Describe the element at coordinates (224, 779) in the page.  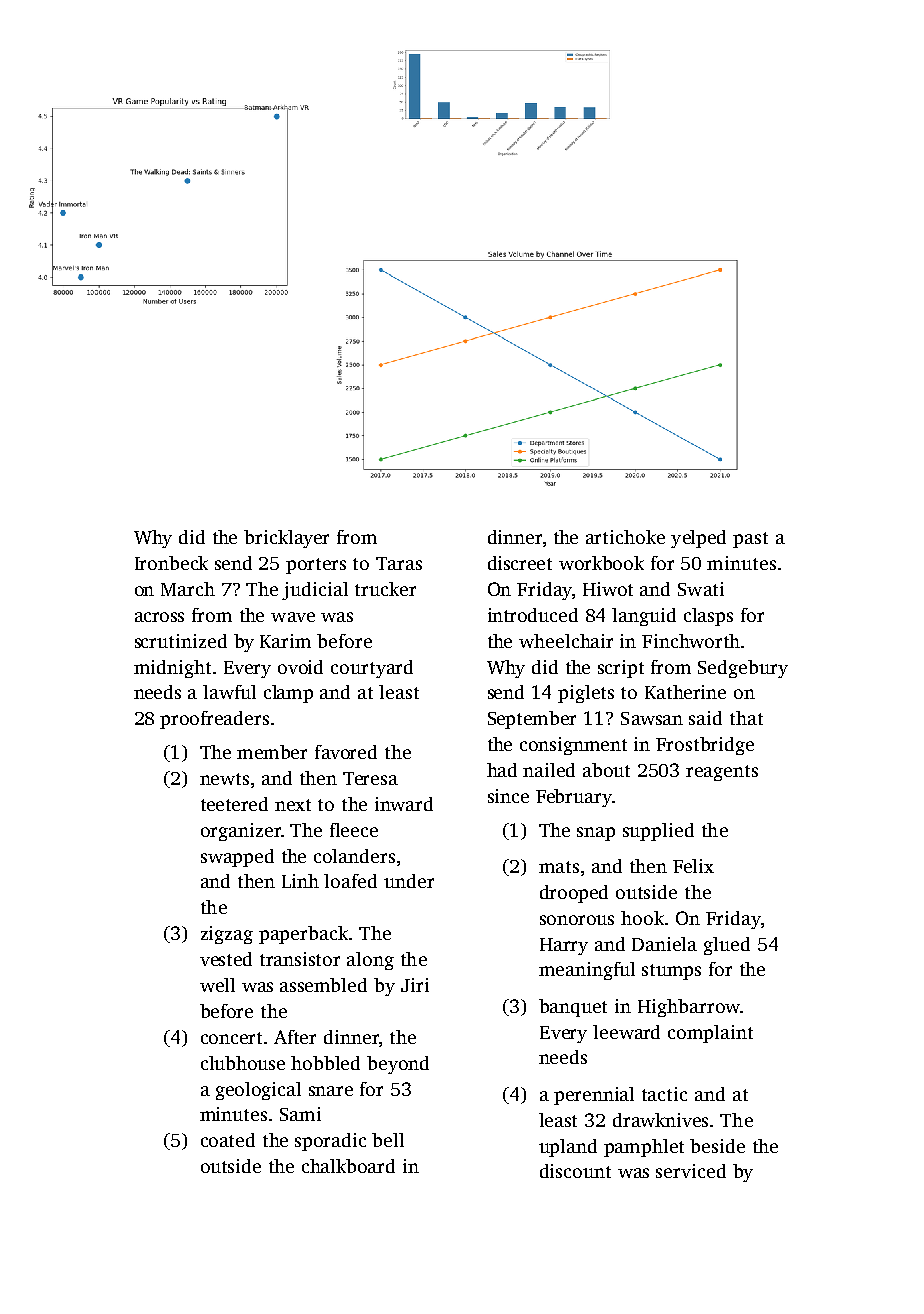
I see `newts` at that location.
